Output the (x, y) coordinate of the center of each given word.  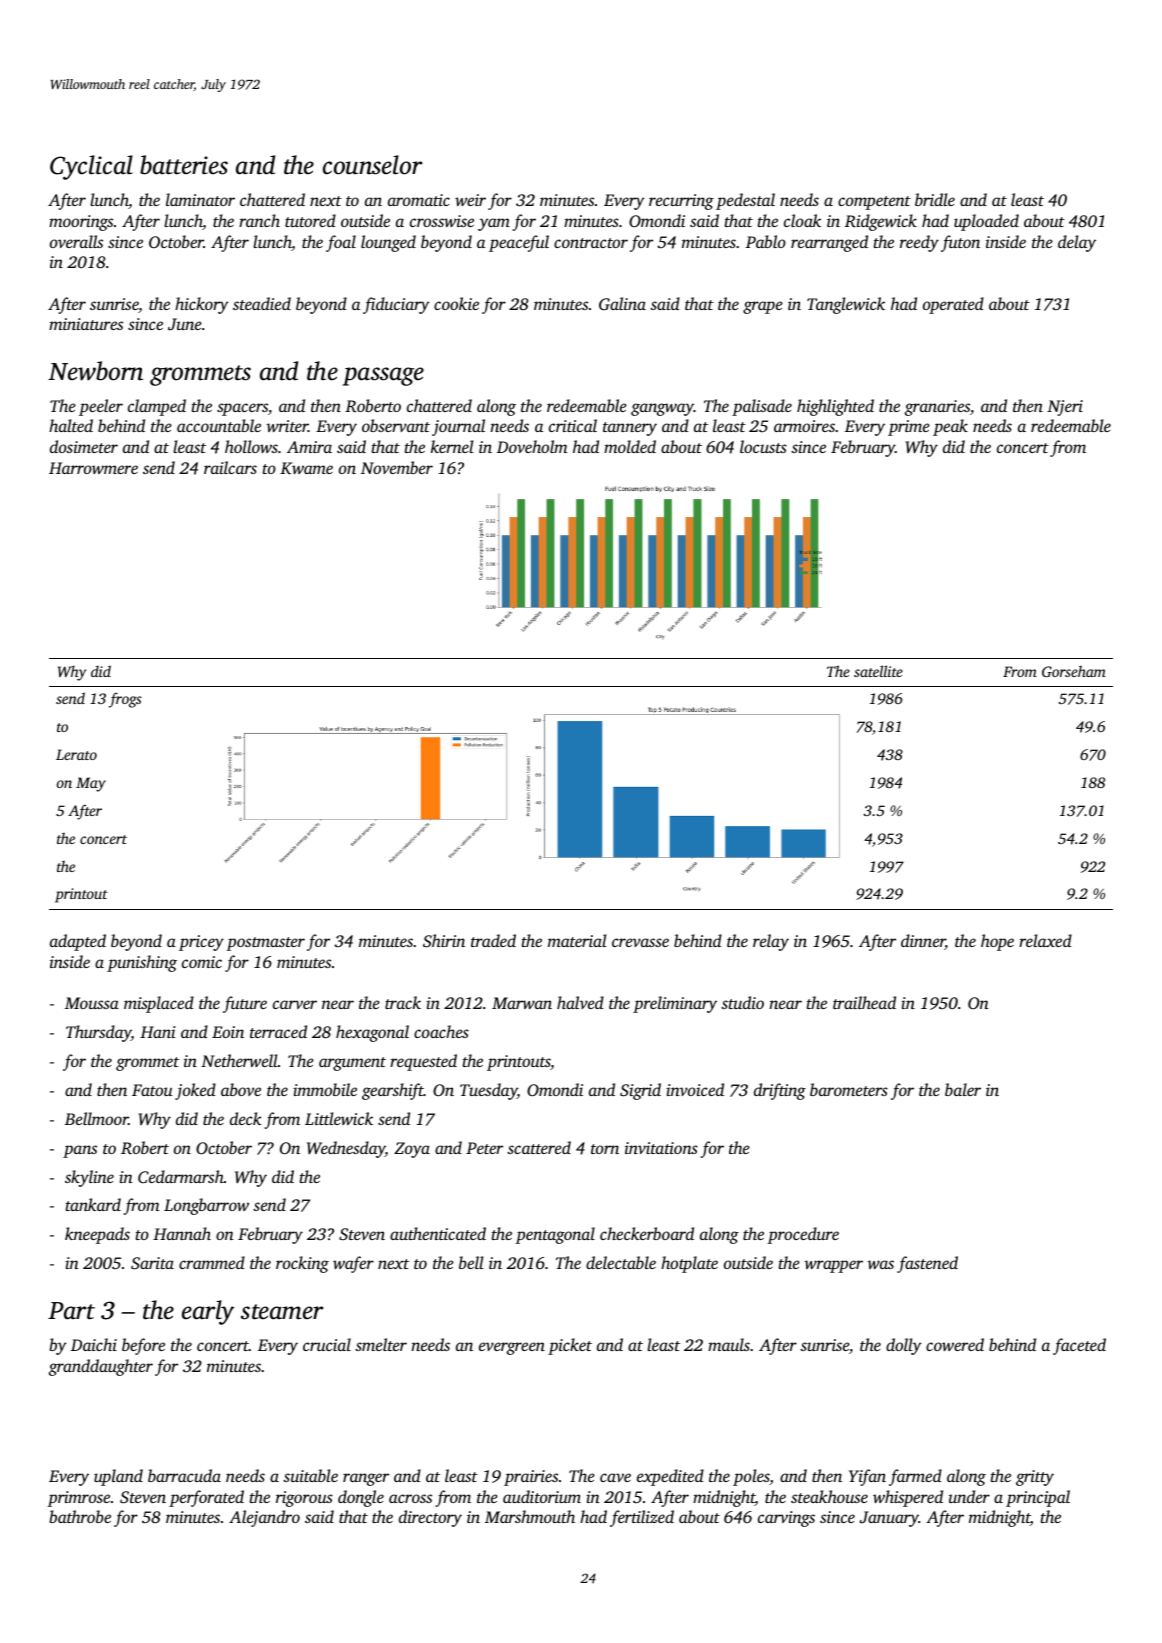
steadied (262, 303)
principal (1038, 1498)
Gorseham (1074, 671)
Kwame (306, 468)
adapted (78, 942)
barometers (849, 1089)
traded (493, 940)
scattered (539, 1147)
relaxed (1045, 940)
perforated (206, 1498)
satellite (878, 671)
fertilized (642, 1518)
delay (1077, 243)
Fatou (152, 1090)
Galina (622, 303)
